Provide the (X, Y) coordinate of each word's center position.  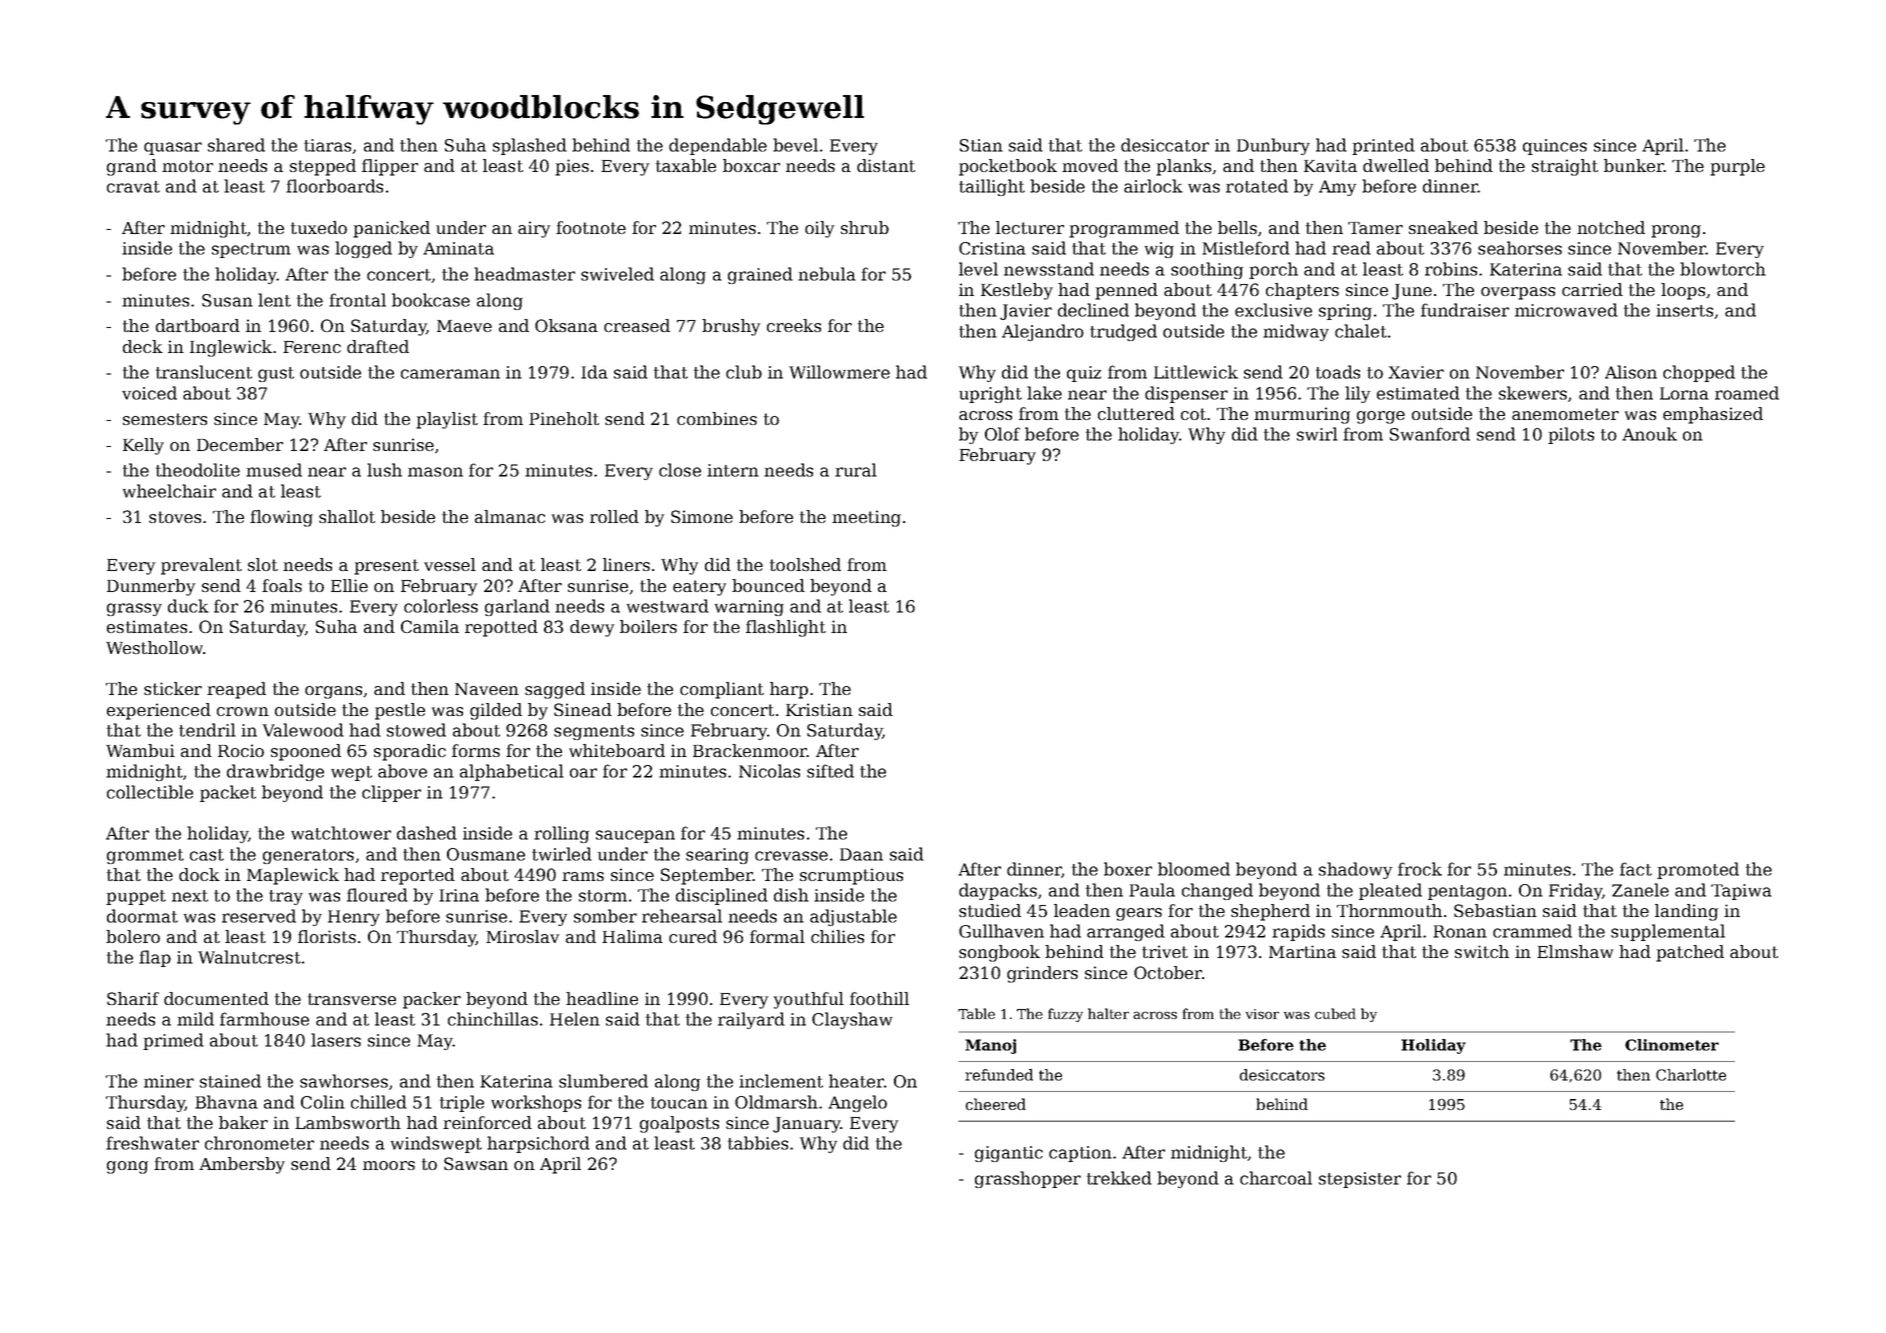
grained (760, 275)
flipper (390, 167)
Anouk (1649, 434)
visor (1262, 1014)
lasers (336, 1040)
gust (276, 374)
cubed (1335, 1013)
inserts (1684, 310)
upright (990, 394)
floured (377, 895)
